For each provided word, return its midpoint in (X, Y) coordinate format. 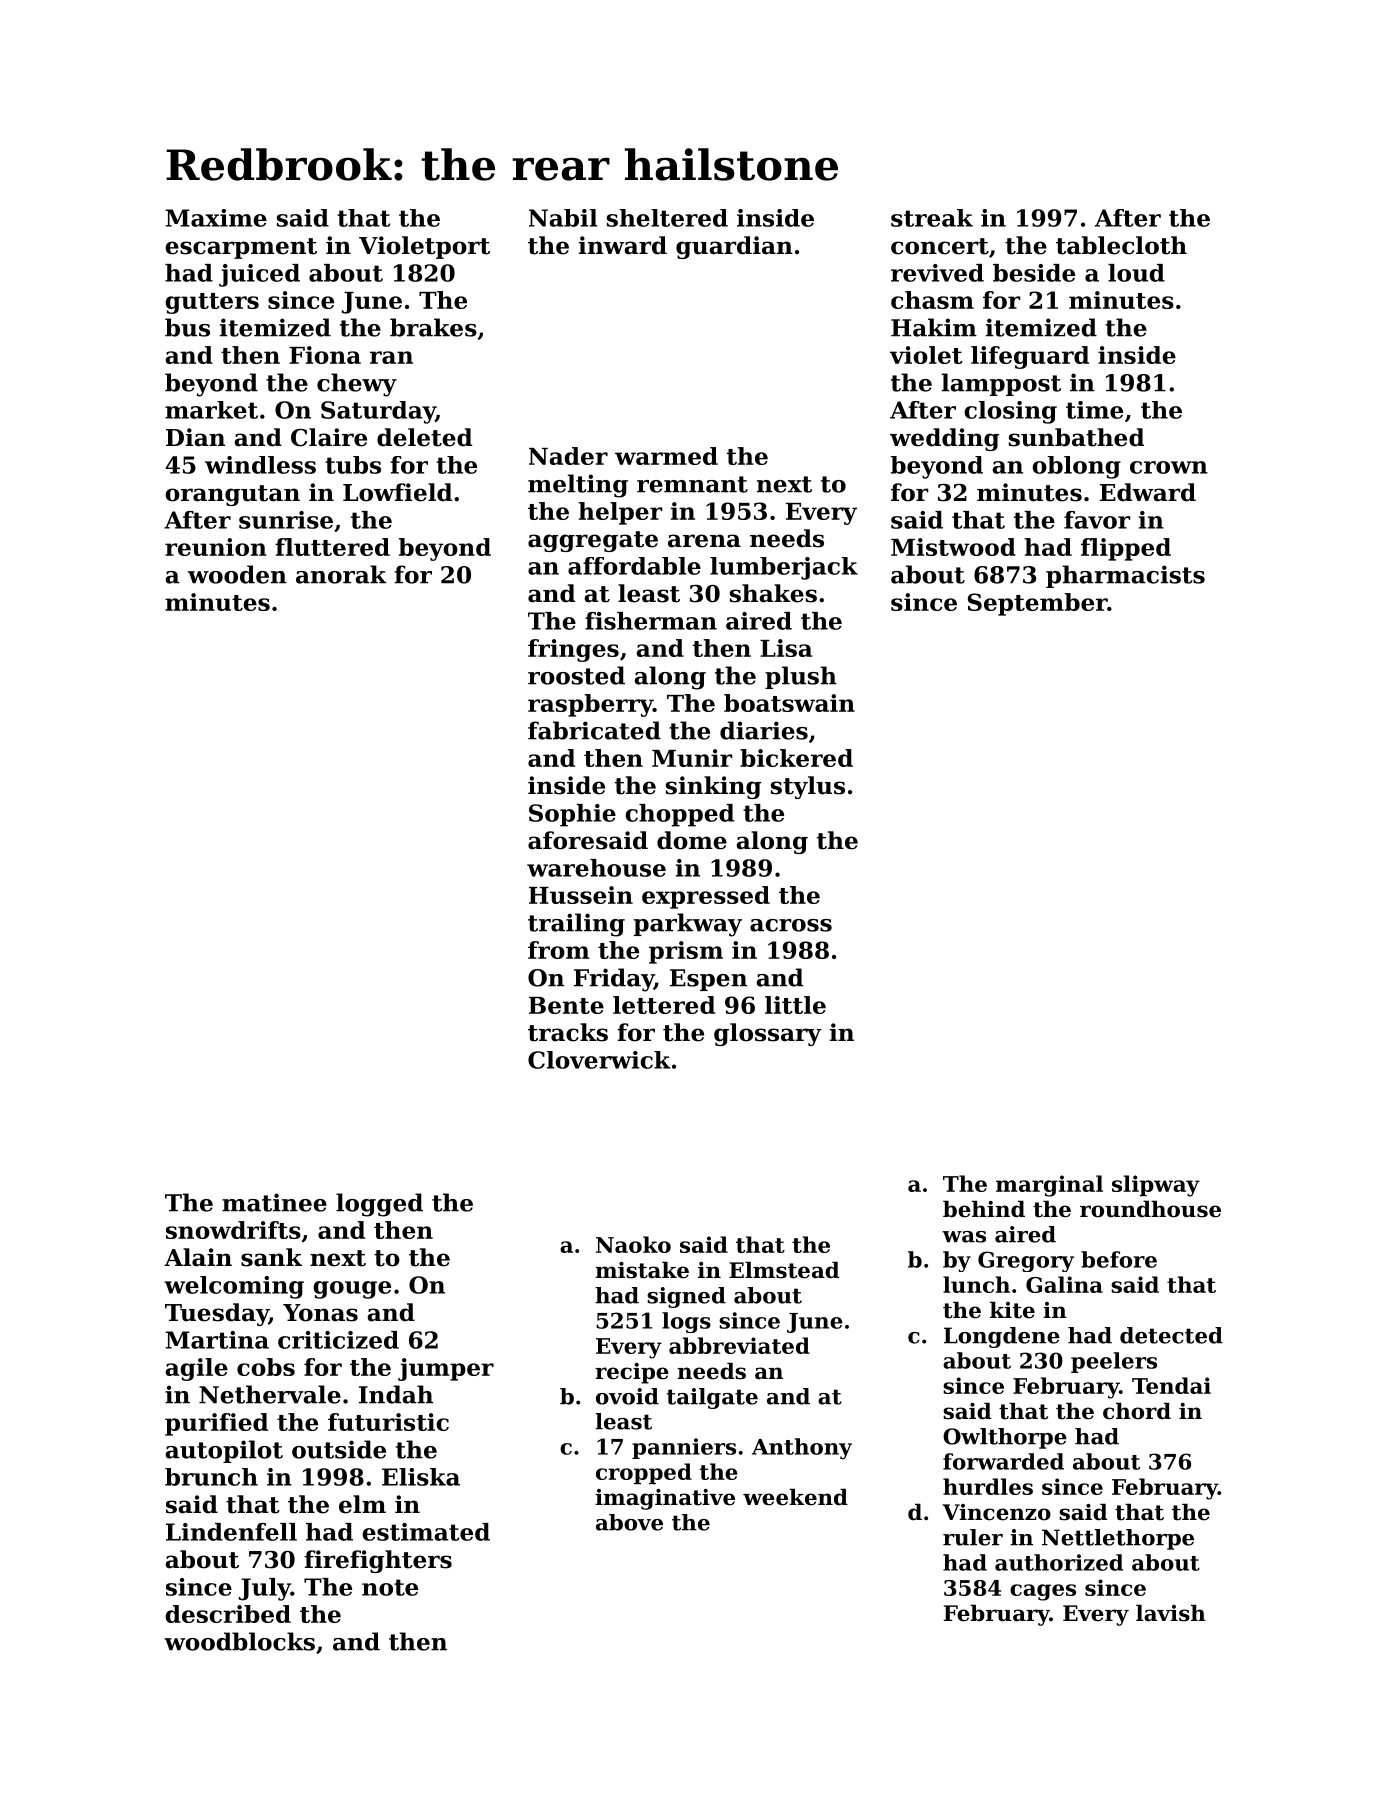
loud (1136, 273)
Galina (1064, 1284)
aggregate (593, 541)
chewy (357, 385)
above (629, 1522)
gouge (352, 1290)
